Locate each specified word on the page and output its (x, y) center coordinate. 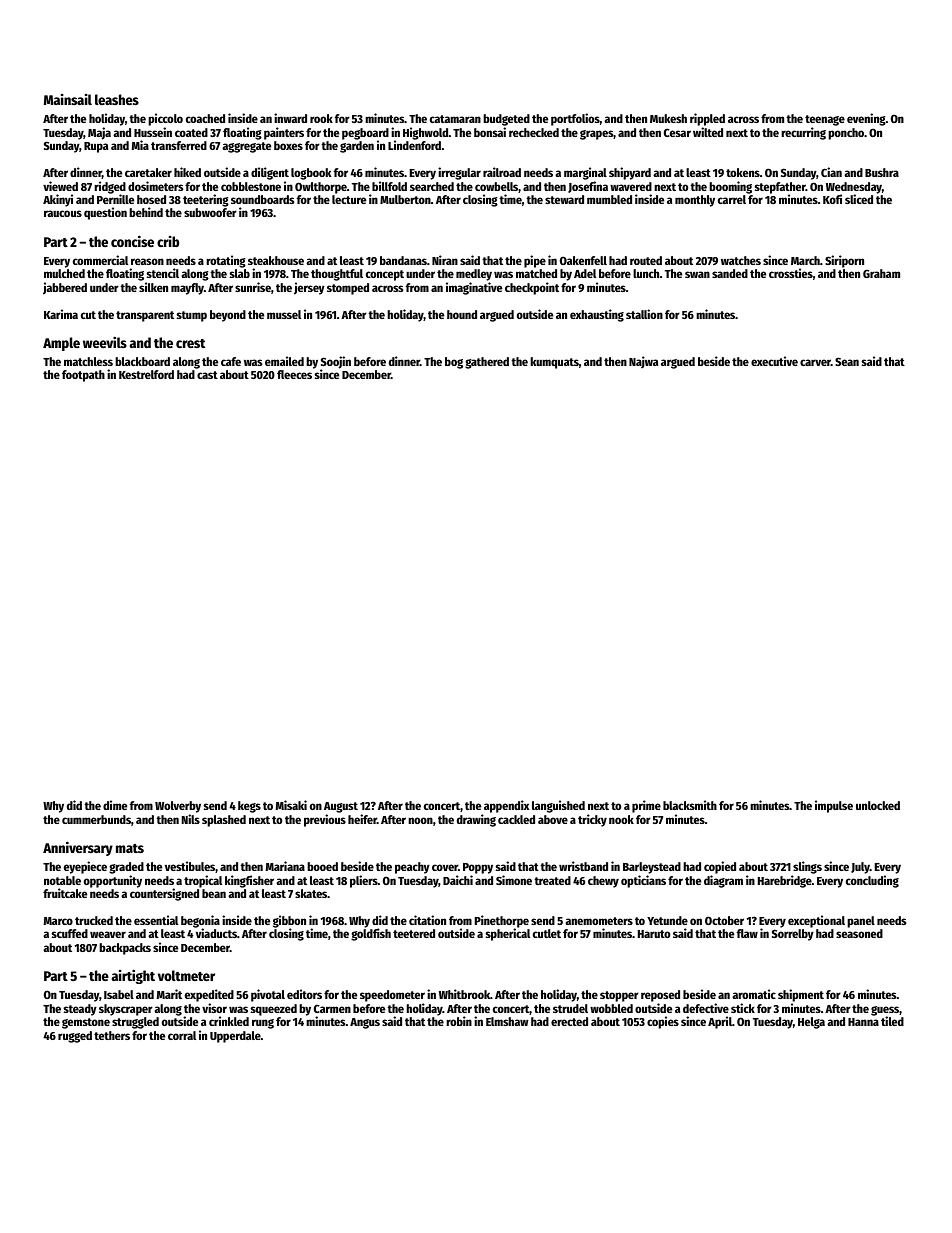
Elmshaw (507, 1021)
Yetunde (667, 920)
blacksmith (690, 805)
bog (454, 363)
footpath (83, 376)
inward (290, 118)
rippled (707, 119)
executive (774, 361)
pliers (364, 881)
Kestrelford (146, 374)
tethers (112, 1035)
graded (126, 868)
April (720, 1022)
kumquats (554, 363)
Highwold (425, 133)
